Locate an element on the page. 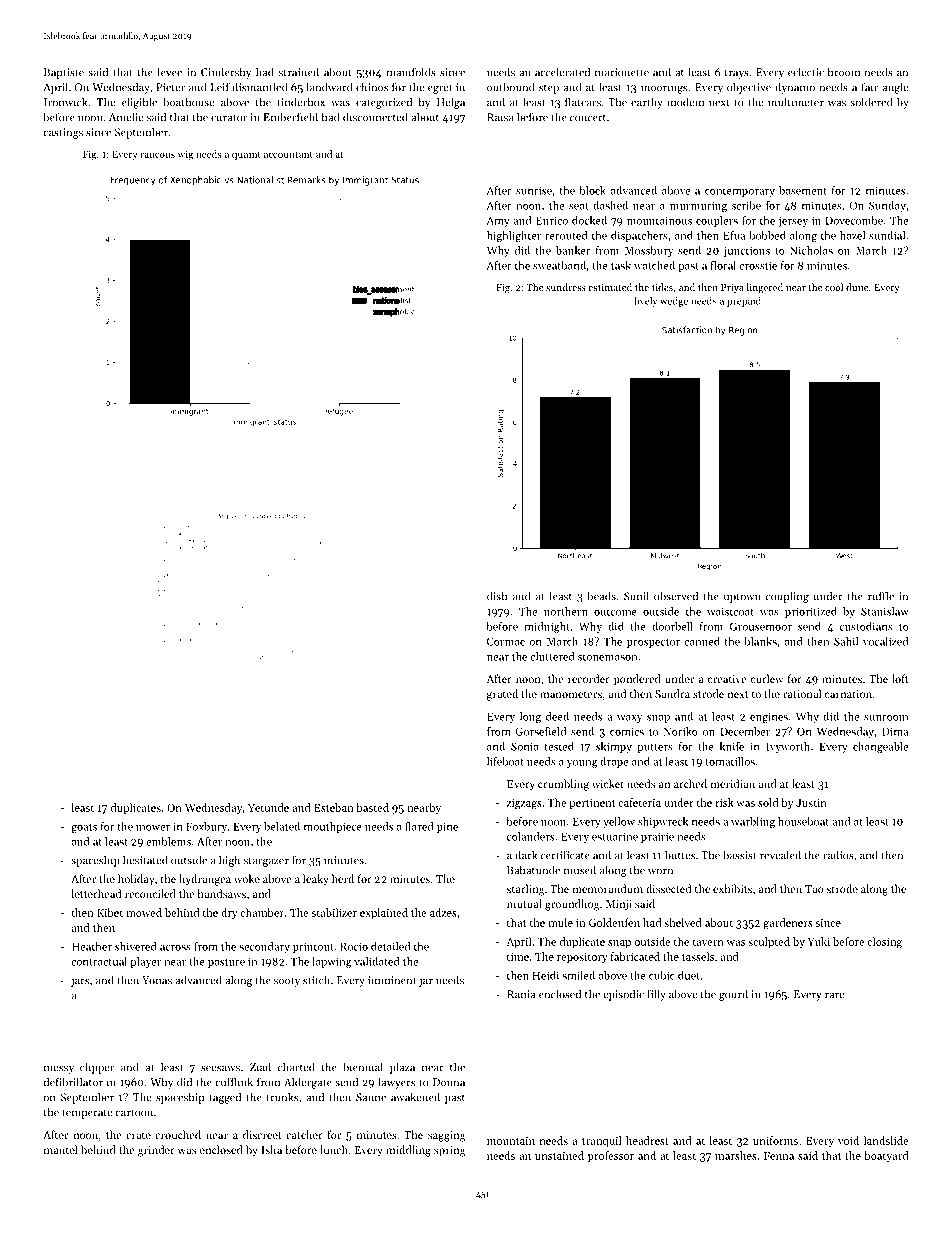  letterhead is located at coordinates (96, 893).
